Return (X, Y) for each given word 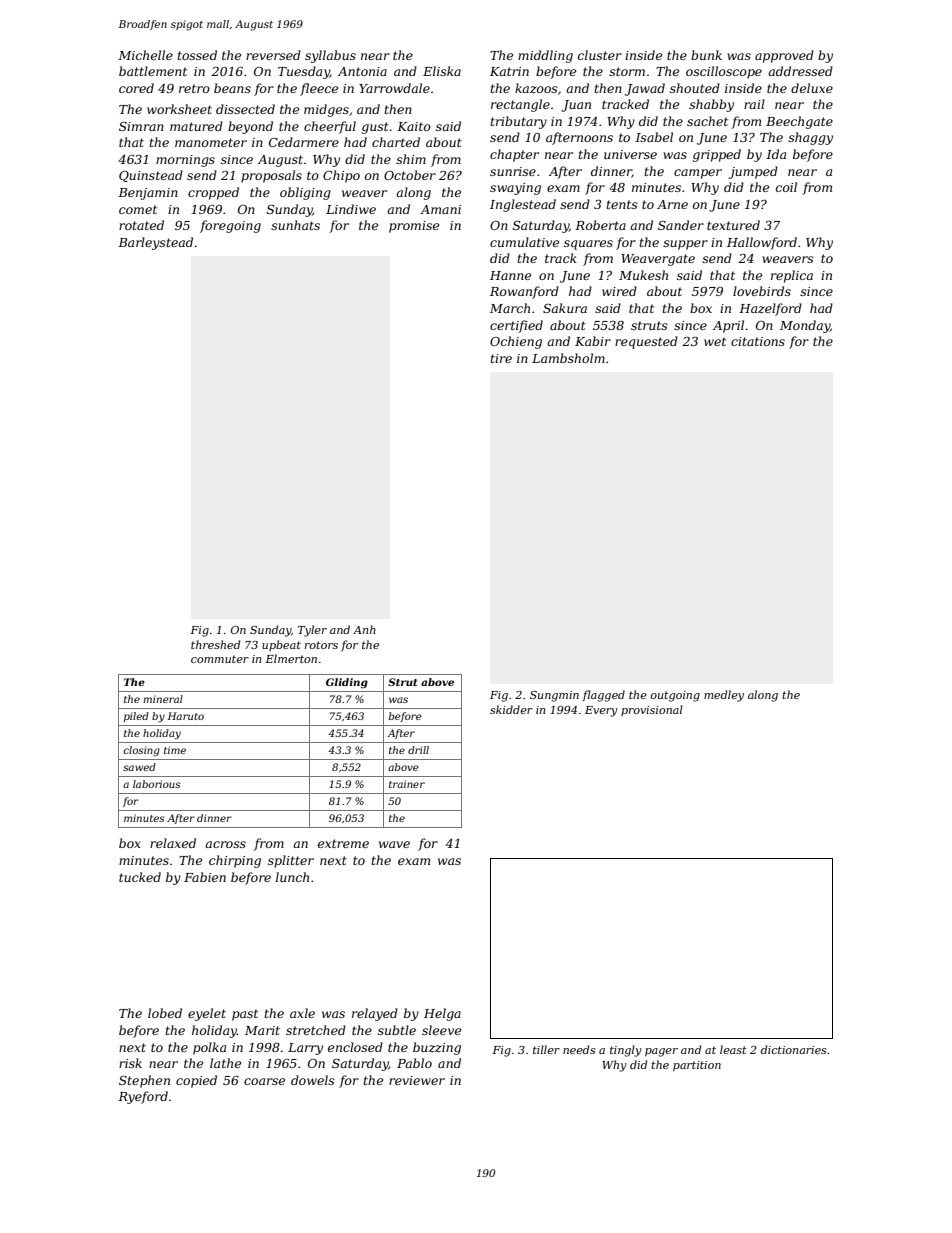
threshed (215, 644)
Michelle (145, 55)
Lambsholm (568, 358)
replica (792, 276)
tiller (546, 1049)
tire (501, 358)
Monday (805, 326)
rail (754, 104)
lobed (165, 1013)
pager (661, 1052)
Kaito (414, 126)
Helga (442, 1014)
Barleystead (155, 243)
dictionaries (793, 1049)
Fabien (205, 877)
